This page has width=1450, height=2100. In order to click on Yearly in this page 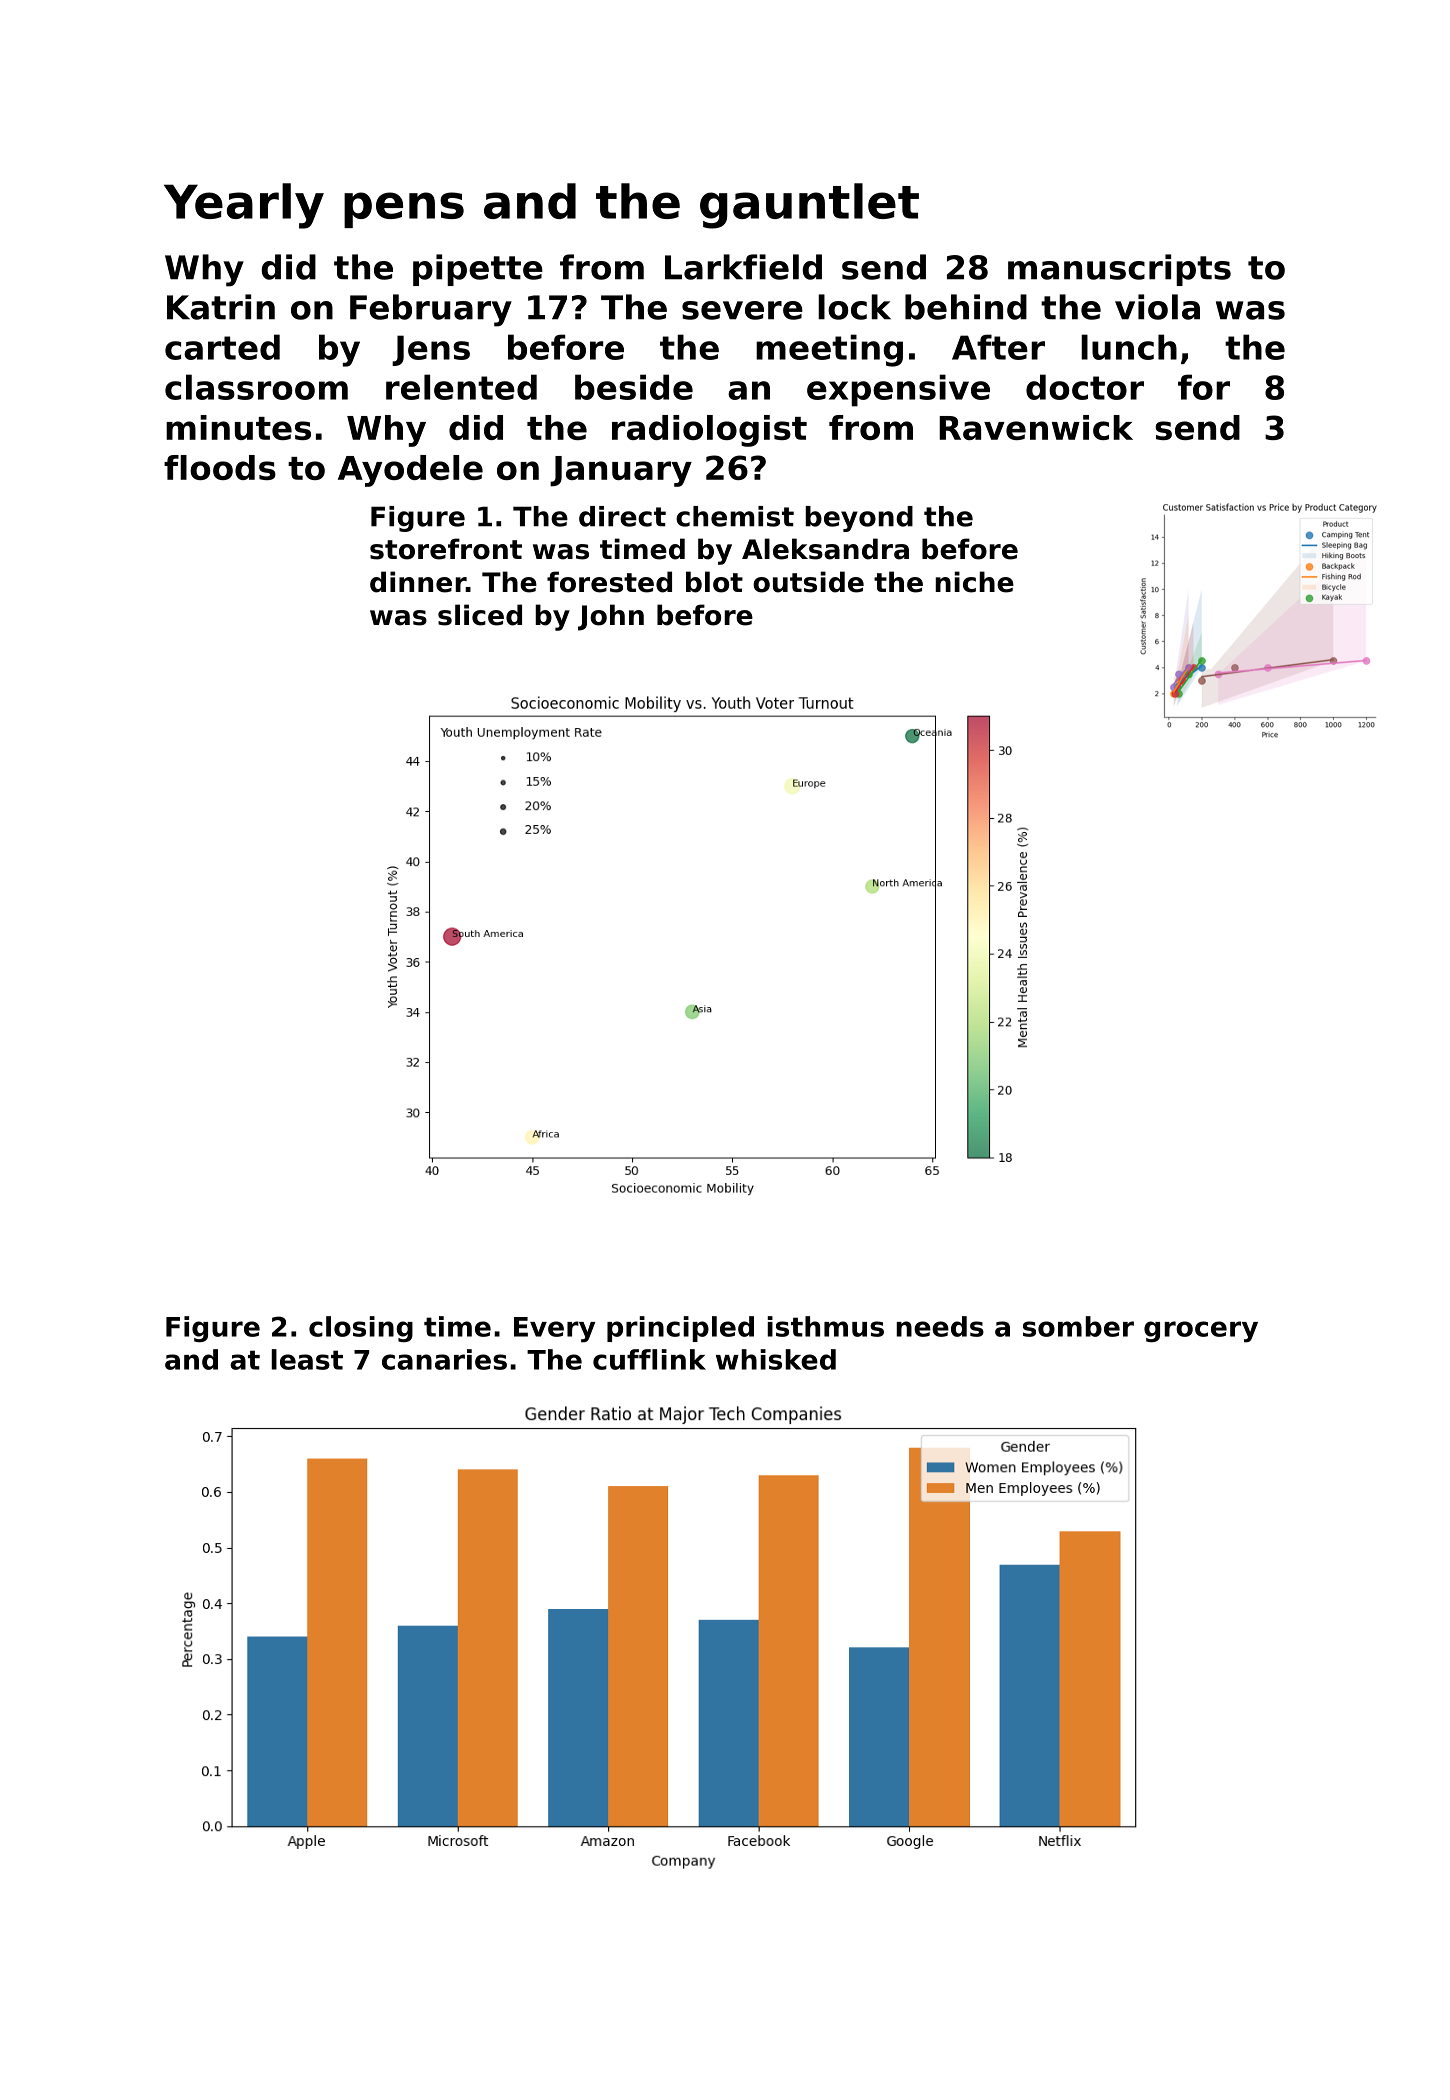, I will do `click(244, 206)`.
